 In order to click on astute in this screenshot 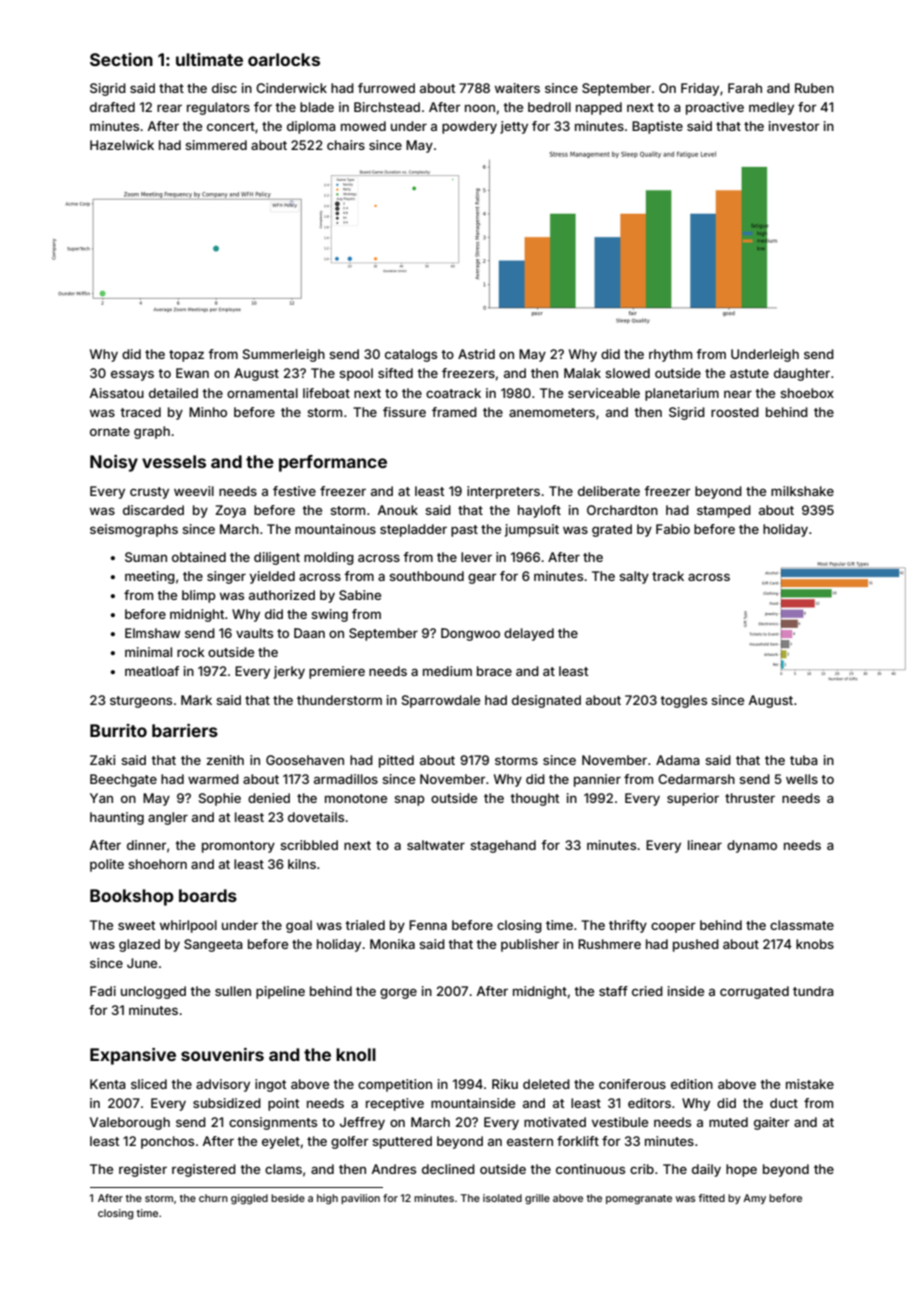, I will do `click(749, 373)`.
